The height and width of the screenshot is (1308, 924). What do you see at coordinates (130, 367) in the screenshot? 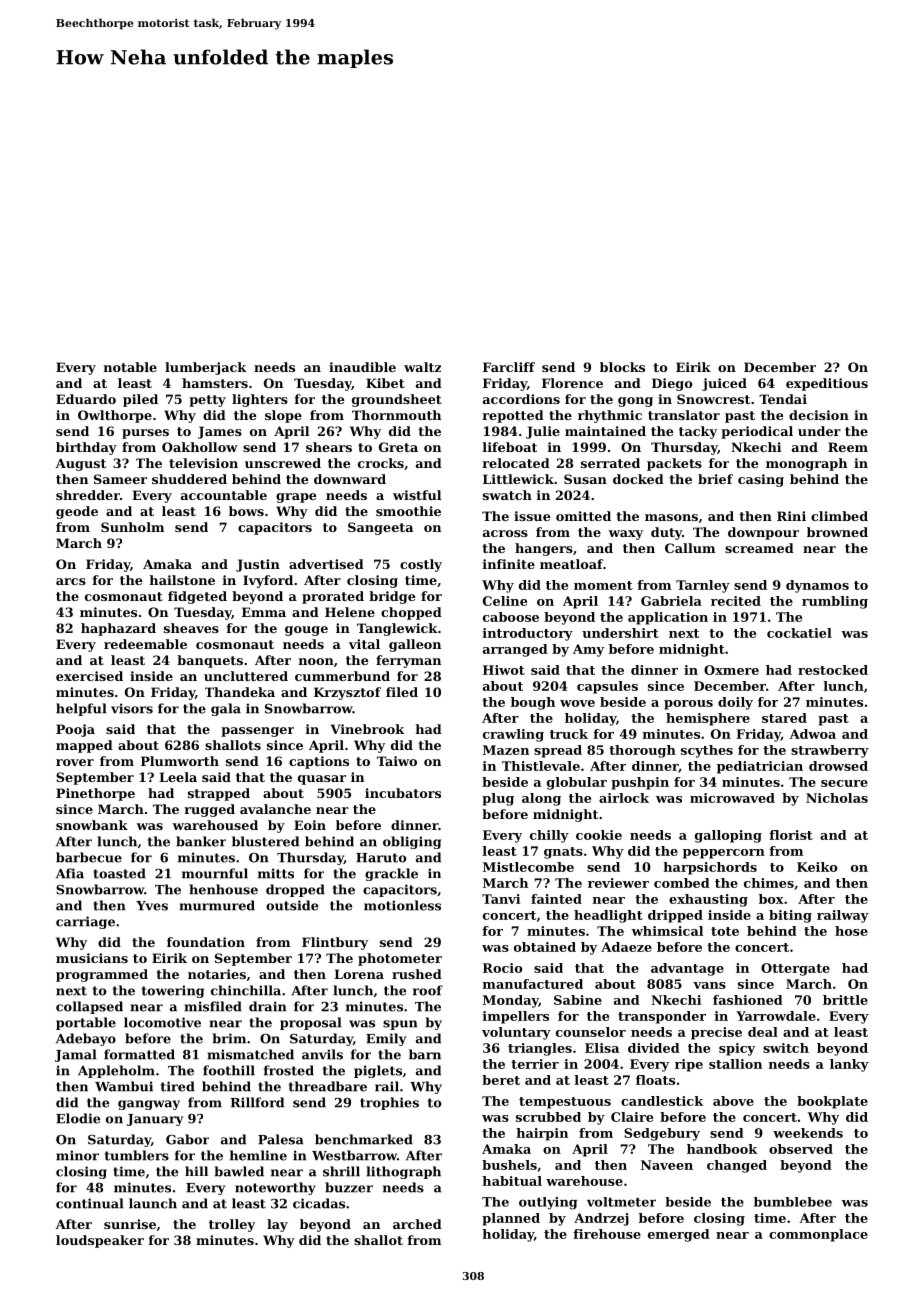
I see `notable` at bounding box center [130, 367].
